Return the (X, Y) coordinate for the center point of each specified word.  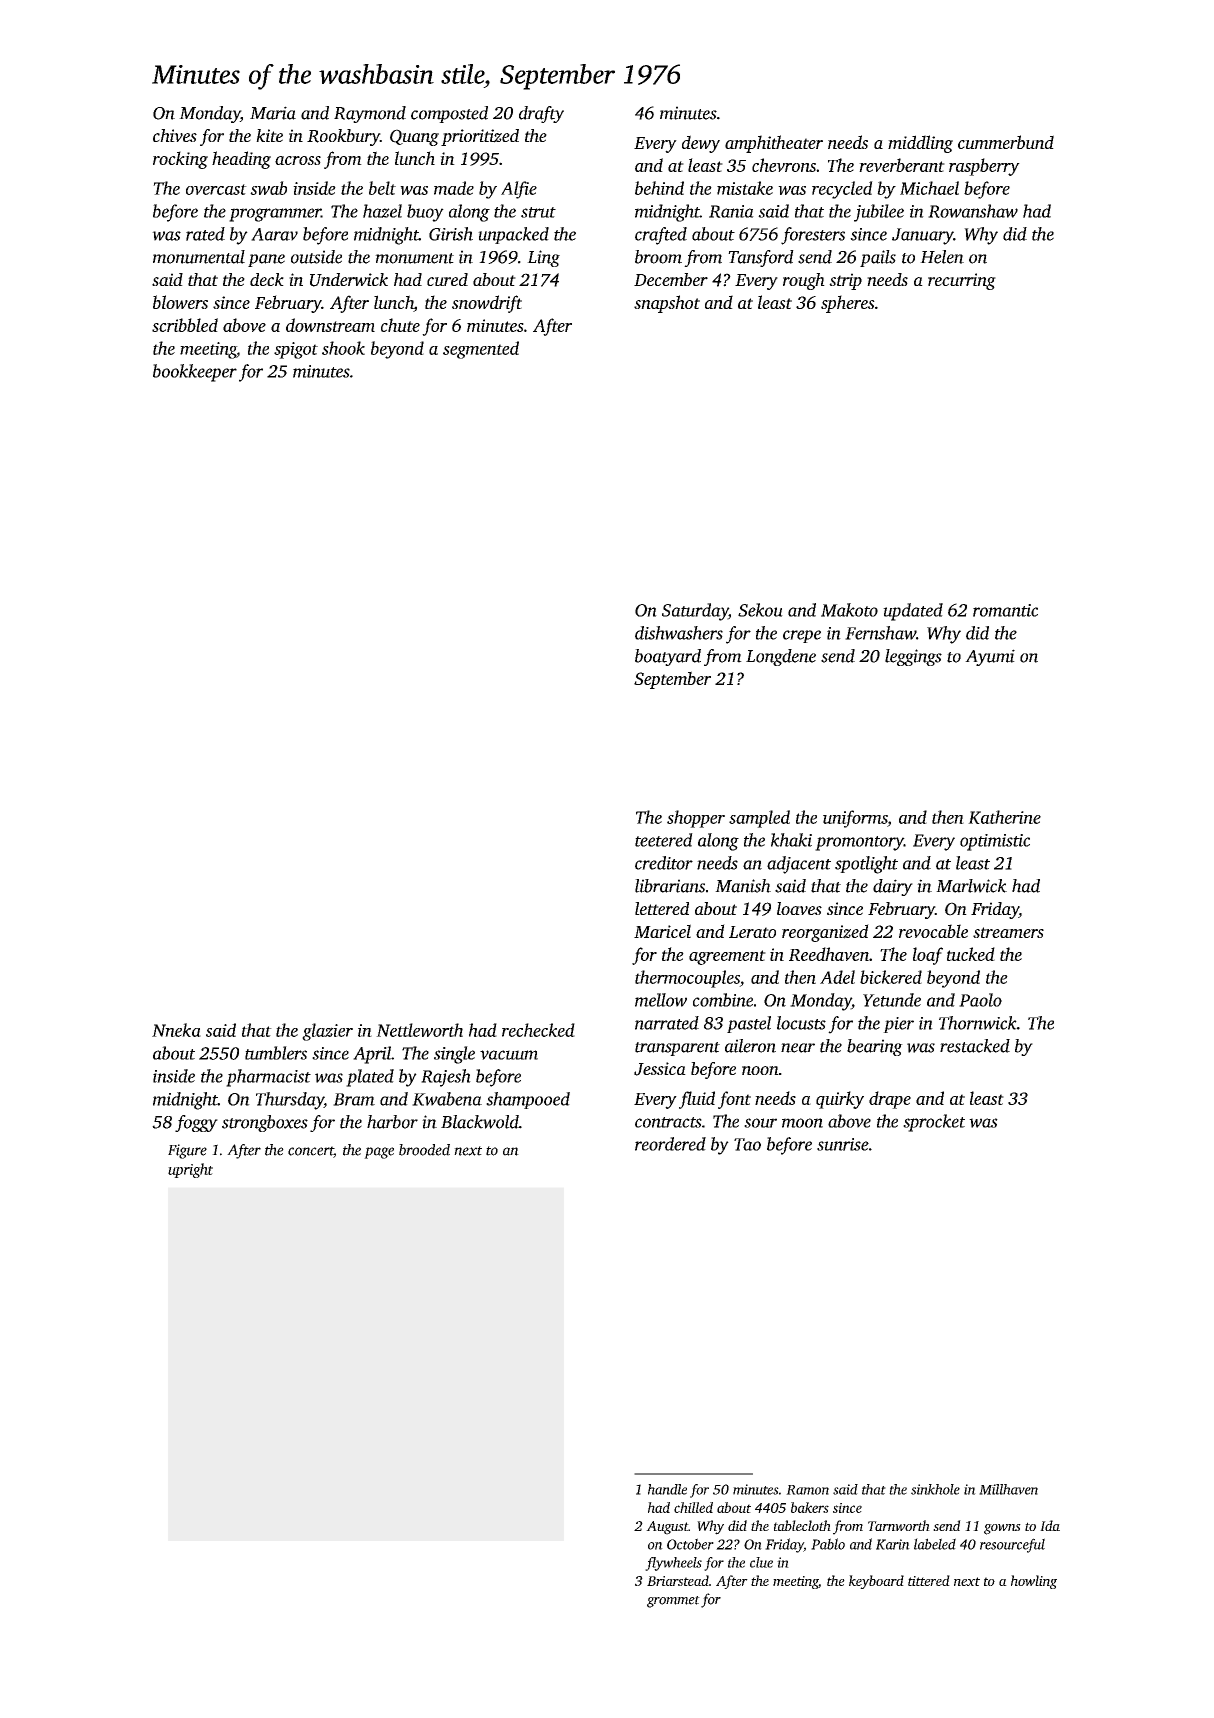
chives (175, 135)
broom (658, 257)
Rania (731, 211)
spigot (296, 350)
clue (761, 1562)
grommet (673, 1602)
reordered (670, 1144)
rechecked (538, 1030)
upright (190, 1170)
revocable (933, 931)
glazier (327, 1032)
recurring (962, 281)
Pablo (828, 1544)
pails (878, 258)
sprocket (934, 1123)
